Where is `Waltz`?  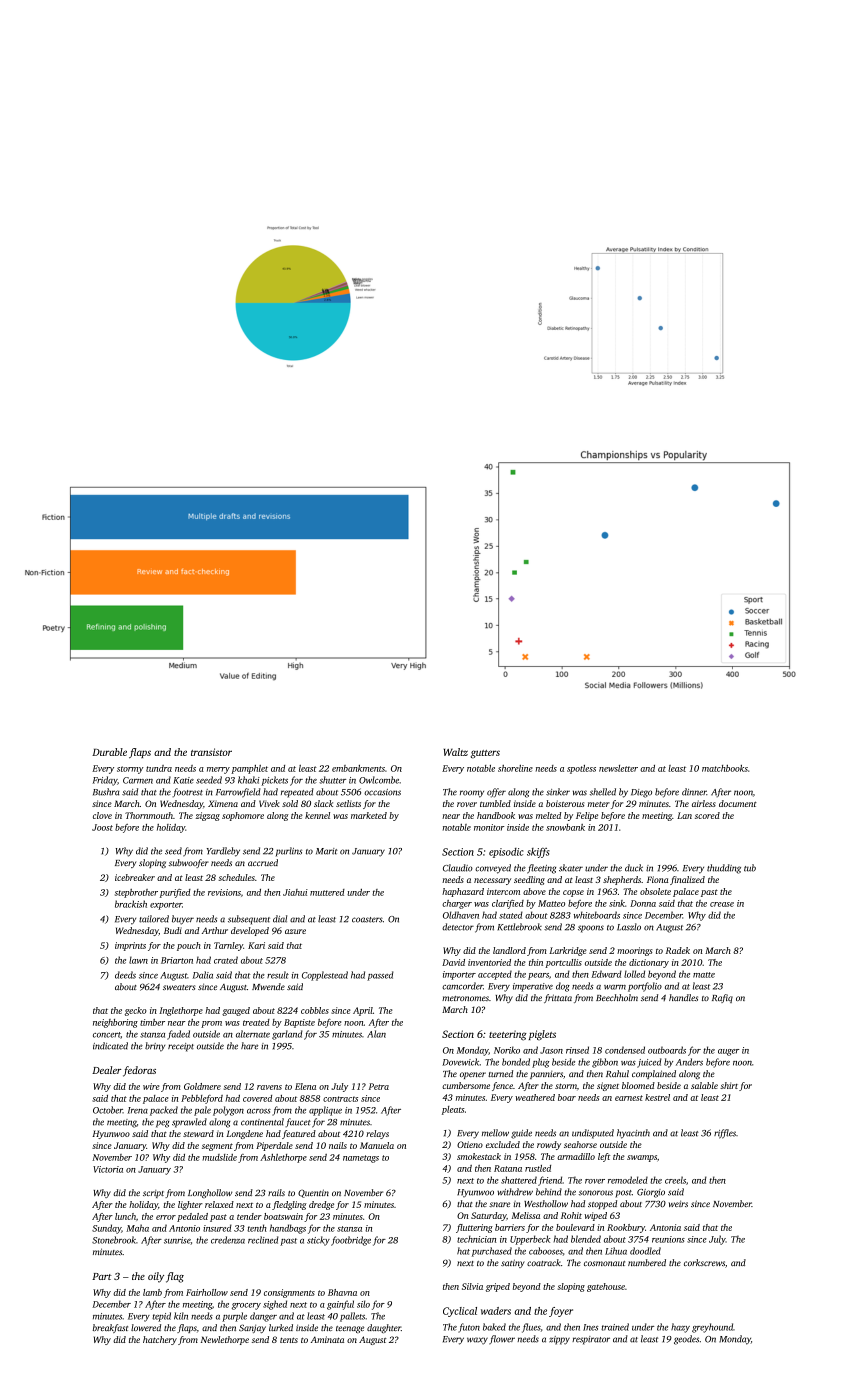 Waltz is located at coordinates (456, 752).
